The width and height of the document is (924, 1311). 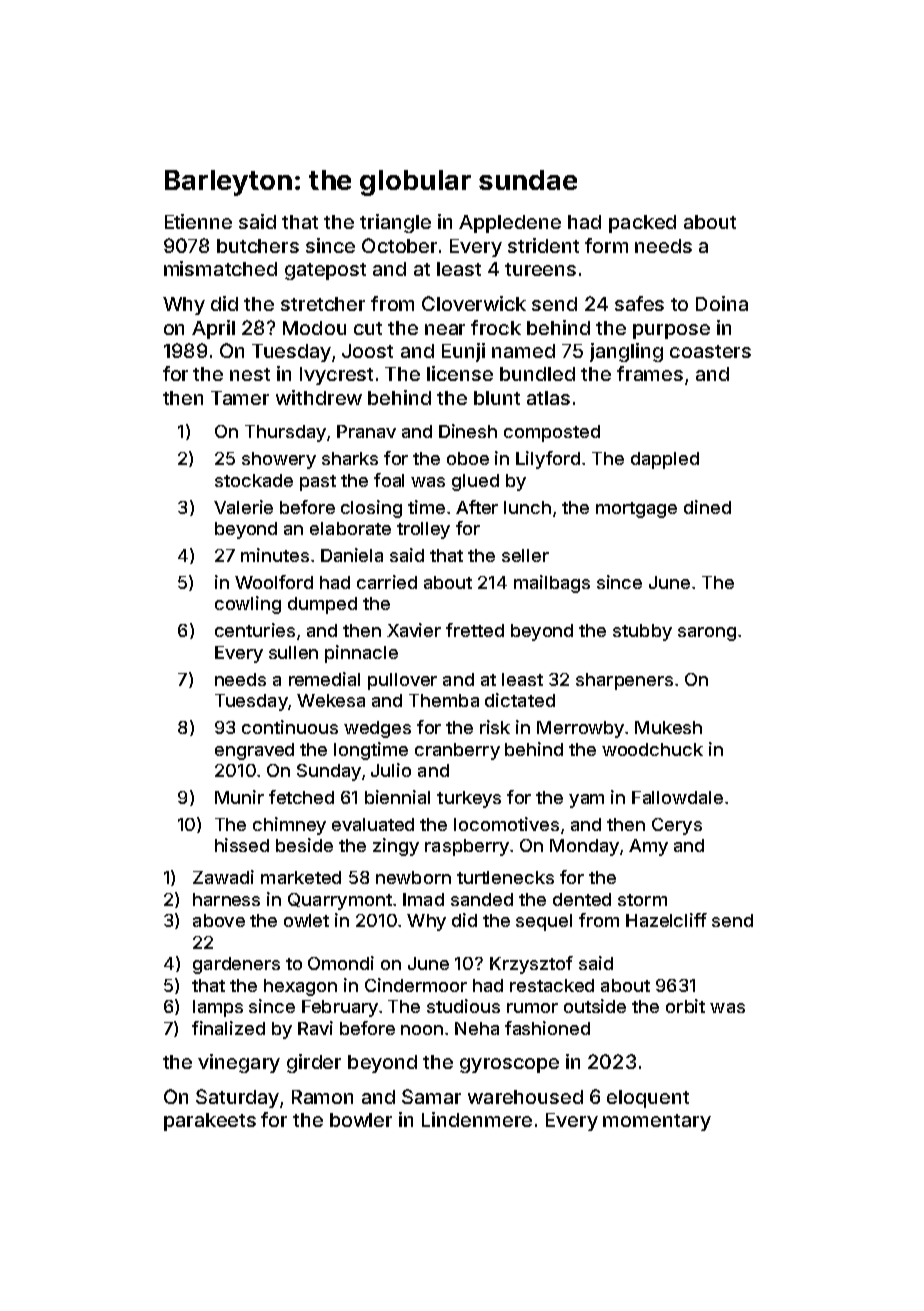 I want to click on Tamer, so click(x=240, y=398).
